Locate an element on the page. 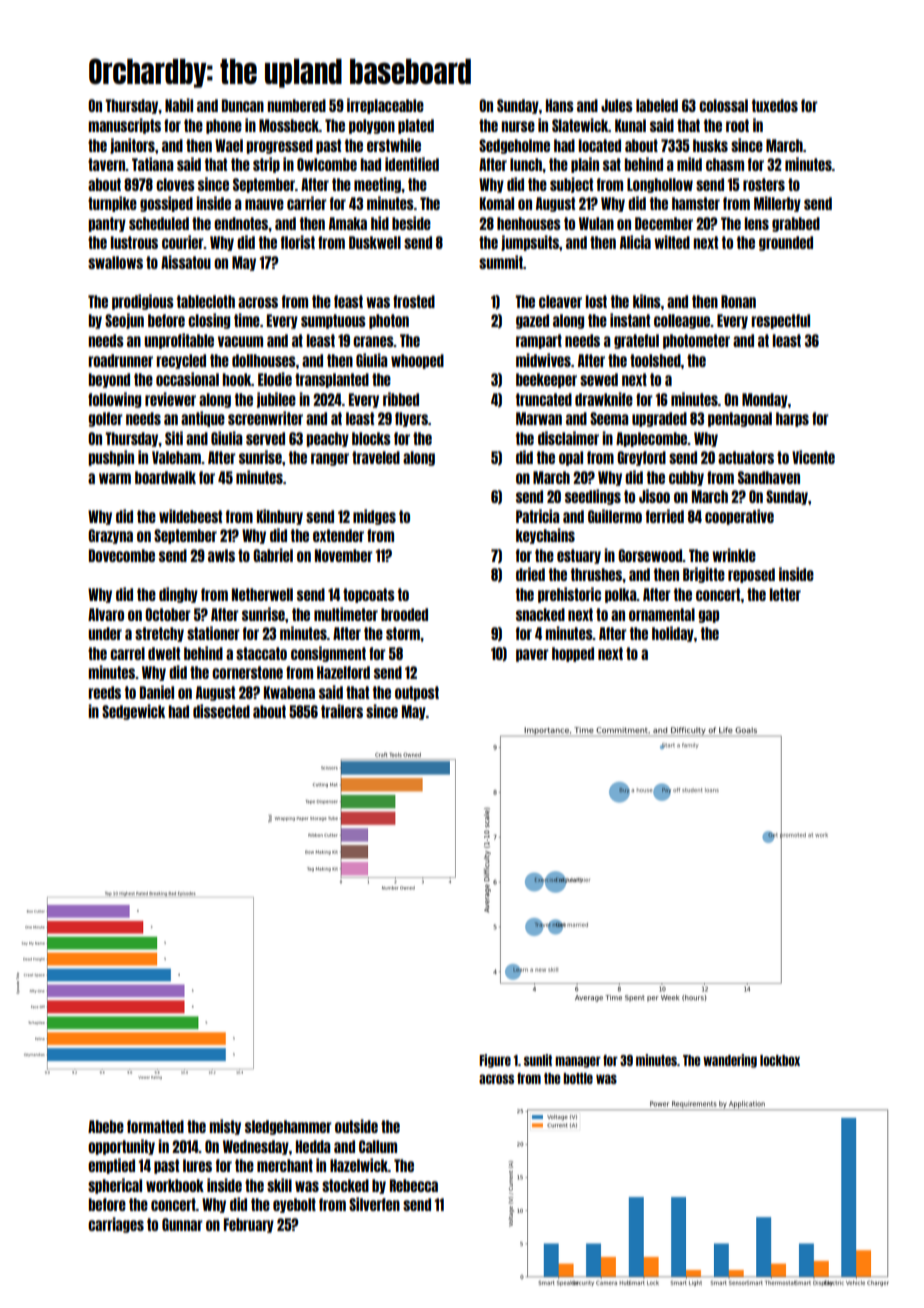  Gunnar is located at coordinates (182, 1224).
